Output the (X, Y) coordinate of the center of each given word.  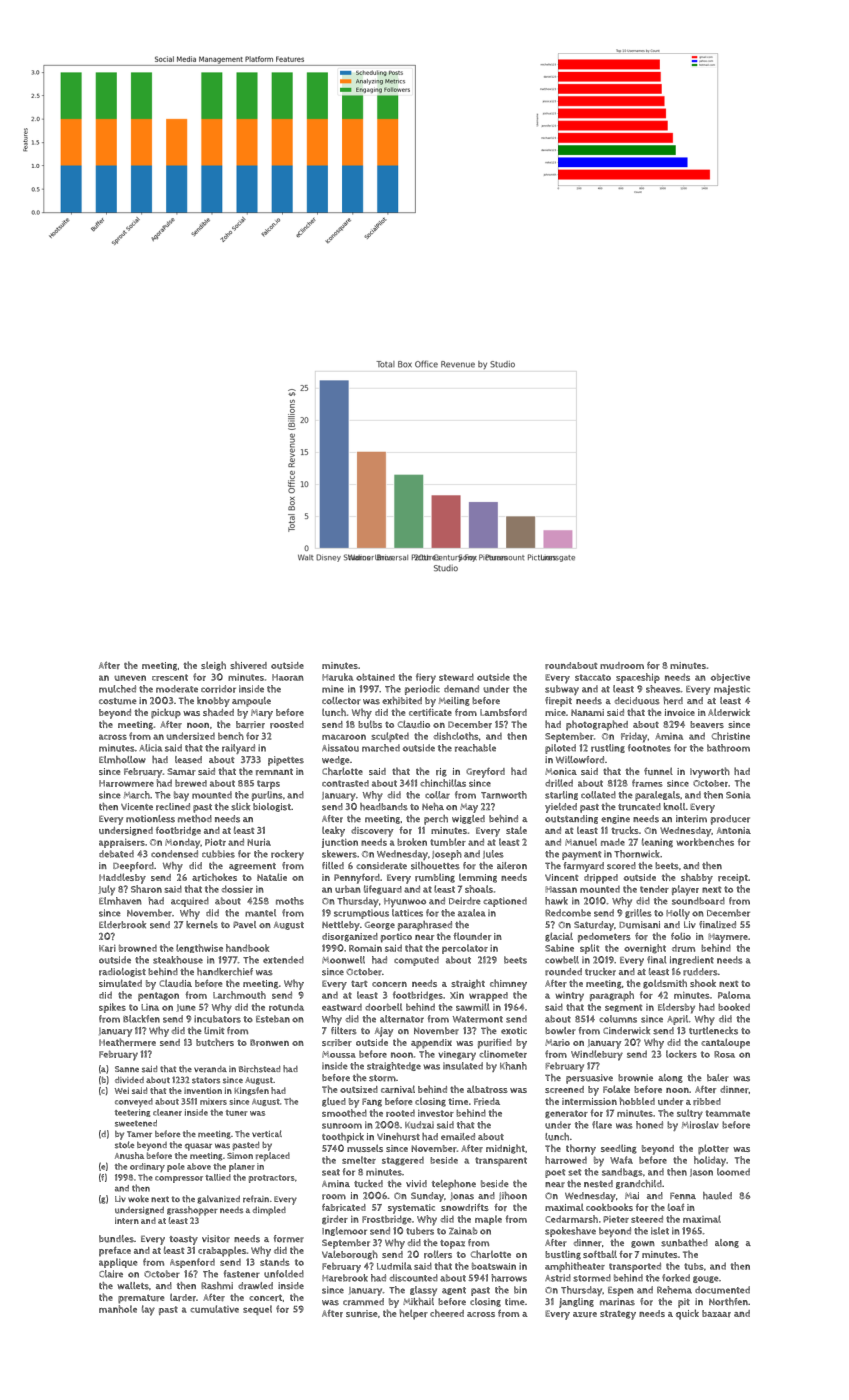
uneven (130, 678)
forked (676, 1278)
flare (602, 1125)
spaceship (638, 678)
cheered (447, 1313)
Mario (557, 1042)
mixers (213, 1101)
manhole (118, 1309)
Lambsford (503, 712)
